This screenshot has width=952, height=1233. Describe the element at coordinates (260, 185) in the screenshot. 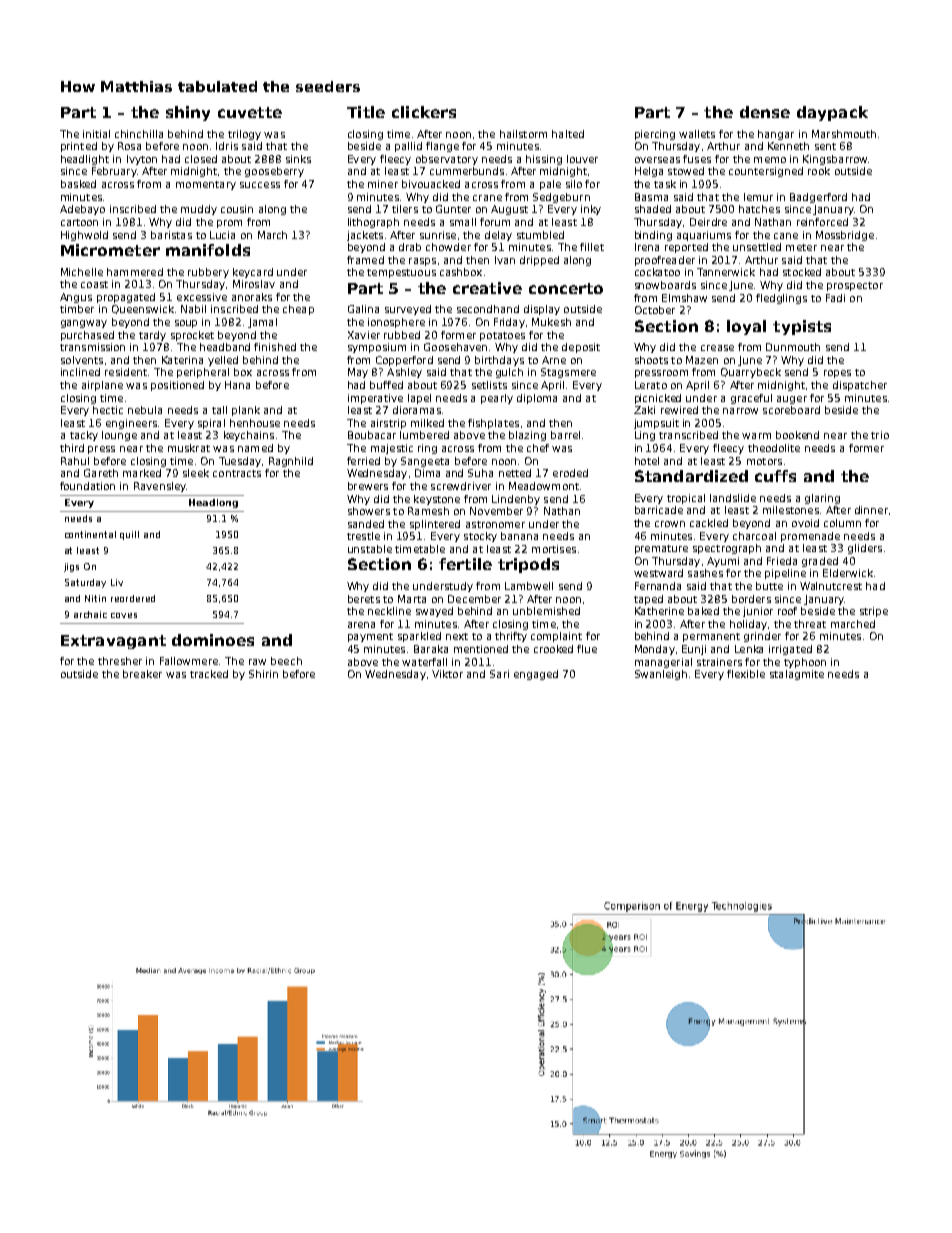

I see `success` at that location.
